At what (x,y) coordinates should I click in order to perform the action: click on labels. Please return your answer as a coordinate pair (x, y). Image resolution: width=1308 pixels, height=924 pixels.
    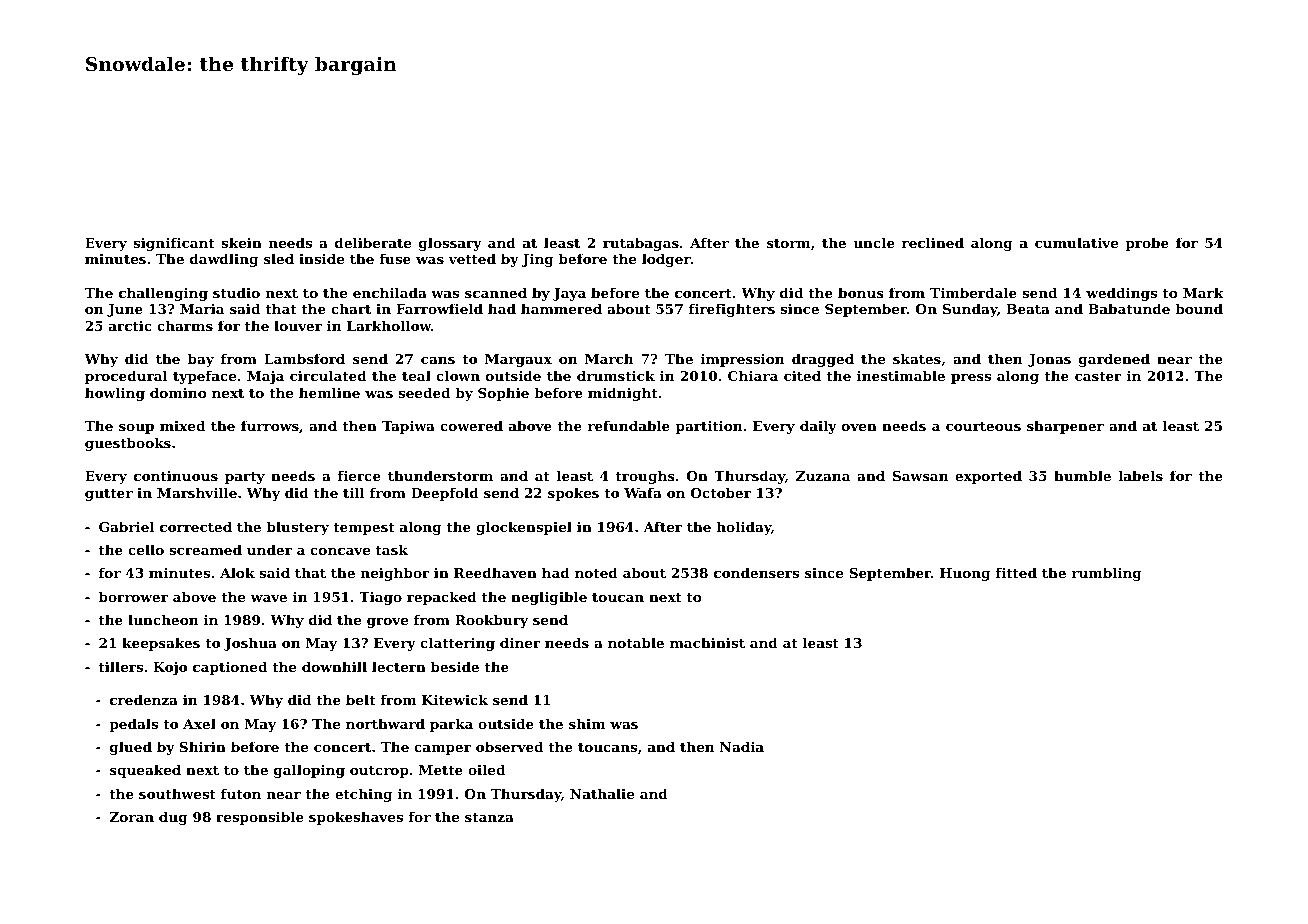
    Looking at the image, I should click on (1141, 475).
